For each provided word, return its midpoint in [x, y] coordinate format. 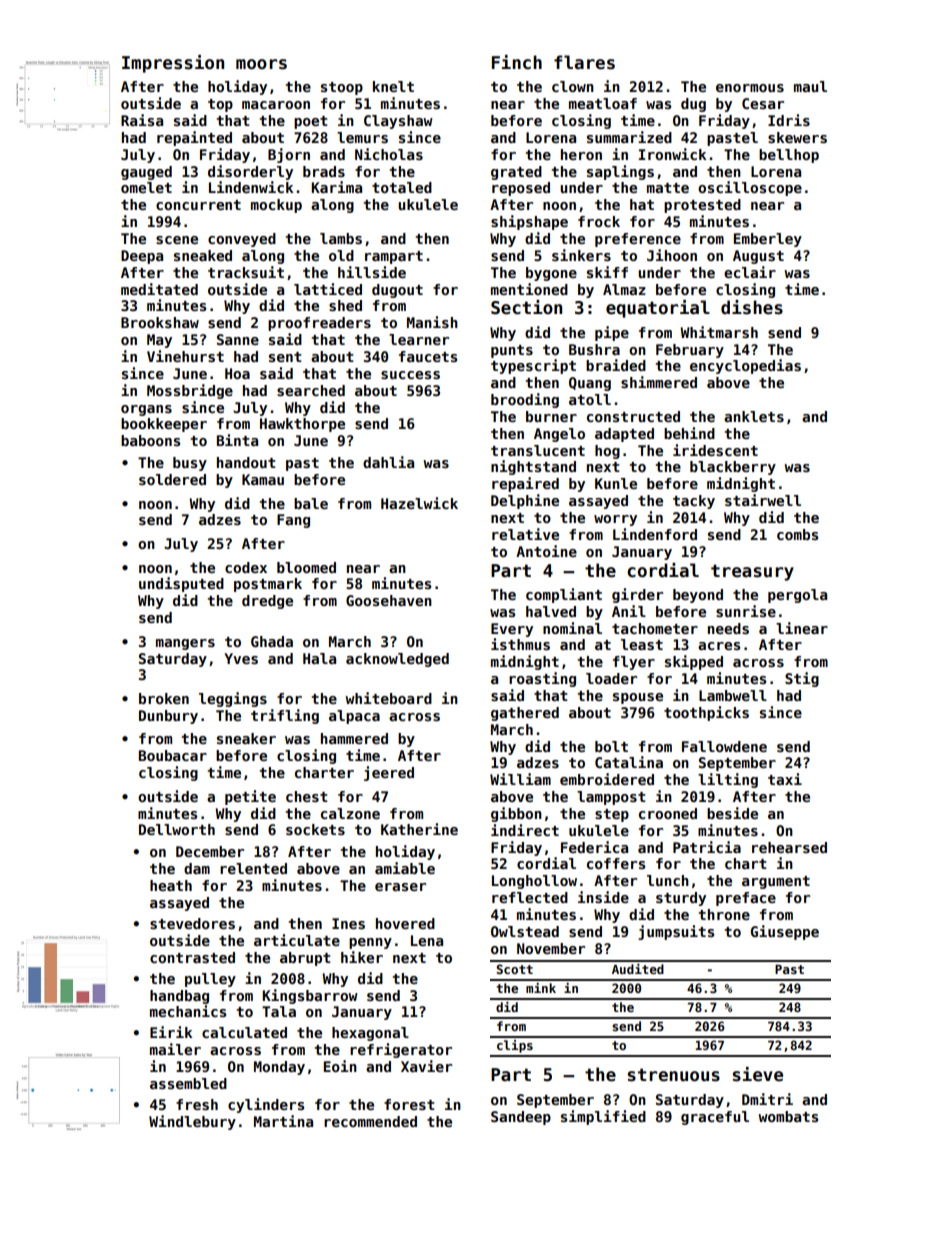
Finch [517, 62]
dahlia [388, 462]
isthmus [520, 644]
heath [171, 885]
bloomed [306, 567]
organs [146, 410]
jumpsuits [676, 932]
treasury [752, 572]
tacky [694, 502]
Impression [173, 64]
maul [810, 86]
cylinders [266, 1105]
